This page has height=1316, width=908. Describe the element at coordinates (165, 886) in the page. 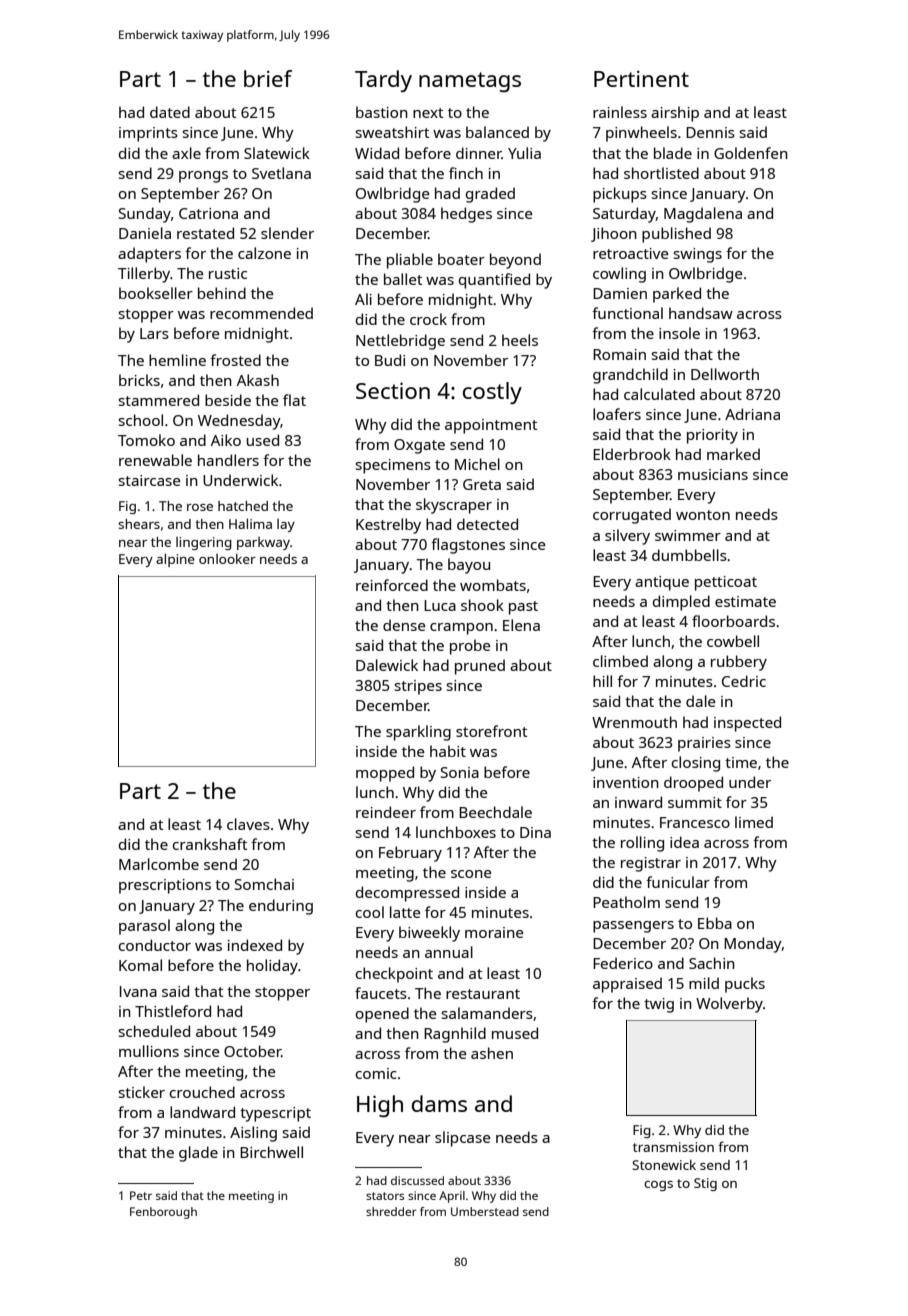

I see `prescriptions` at that location.
